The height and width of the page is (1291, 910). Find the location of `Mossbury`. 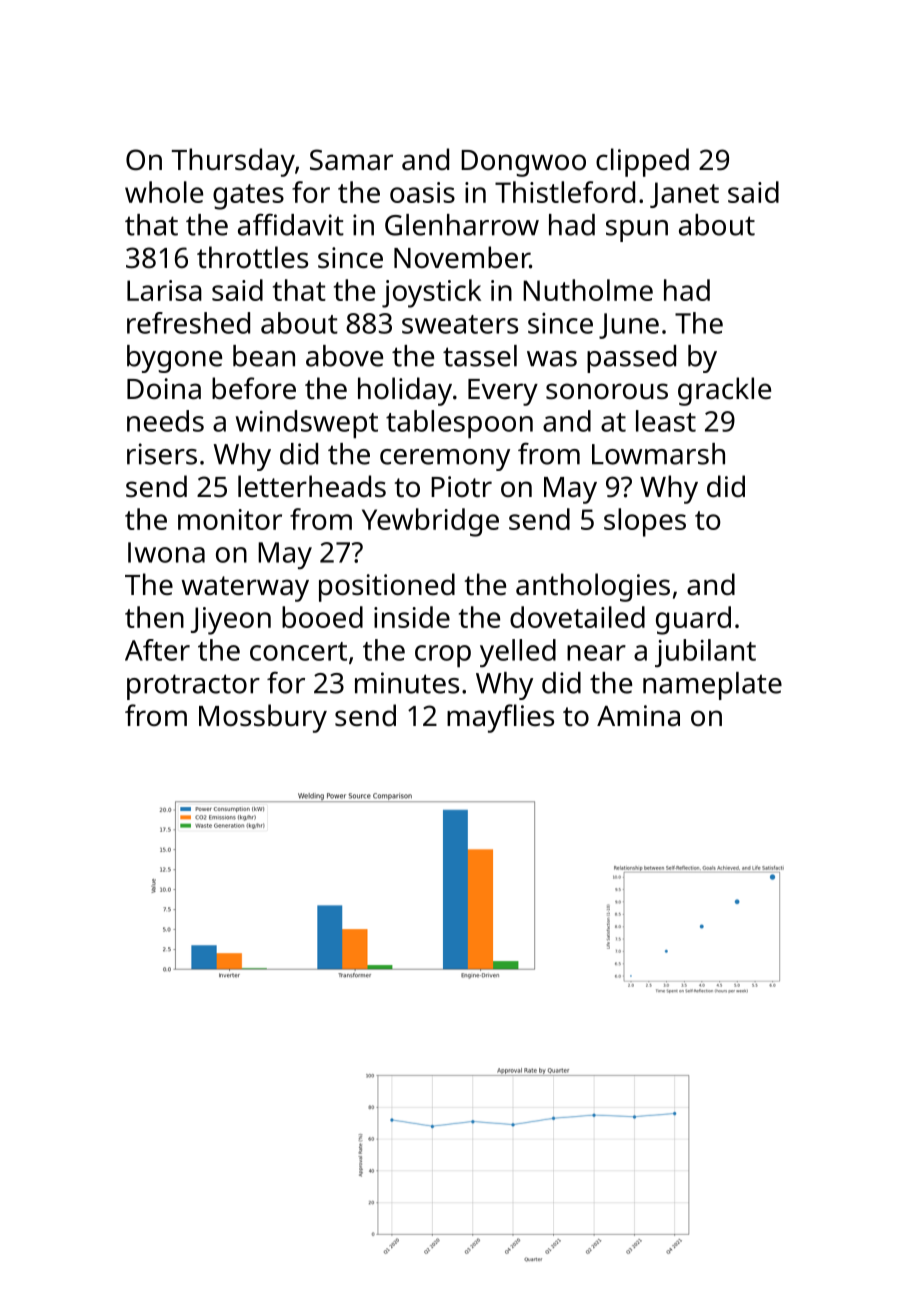

Mossbury is located at coordinates (263, 718).
